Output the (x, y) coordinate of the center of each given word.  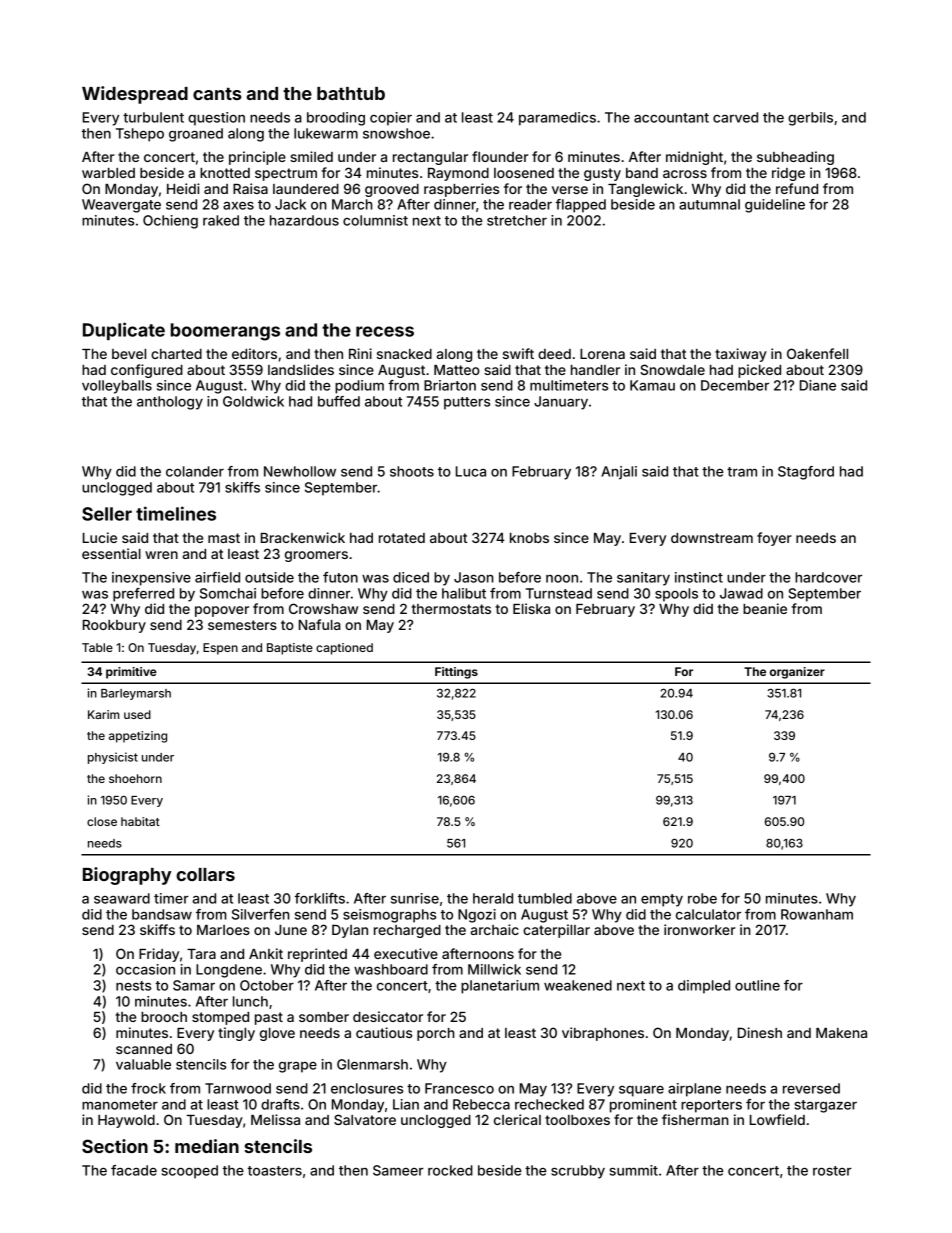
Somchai (228, 593)
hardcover (828, 577)
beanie (765, 608)
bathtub (351, 93)
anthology (170, 403)
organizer (797, 673)
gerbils (810, 119)
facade (134, 1170)
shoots (412, 471)
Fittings (456, 673)
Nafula (320, 624)
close (102, 821)
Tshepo (140, 135)
